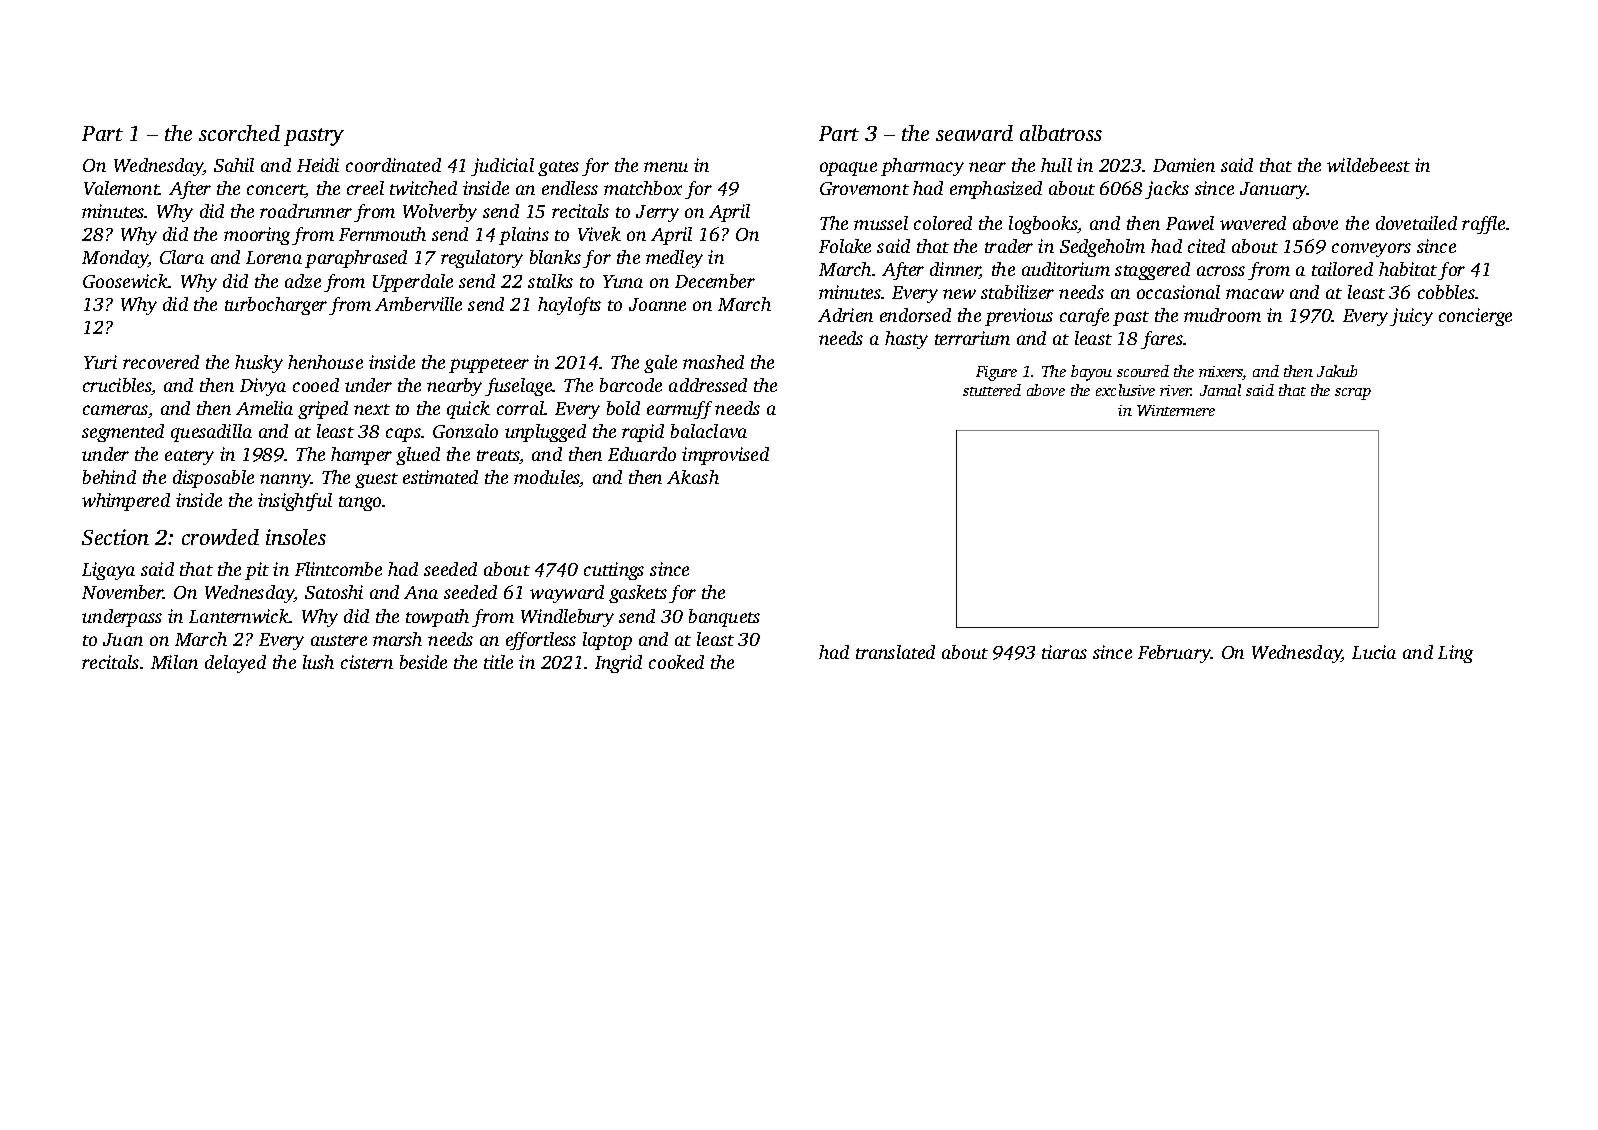 This document has height=1130, width=1598. Describe the element at coordinates (235, 664) in the document. I see `delayed` at that location.
